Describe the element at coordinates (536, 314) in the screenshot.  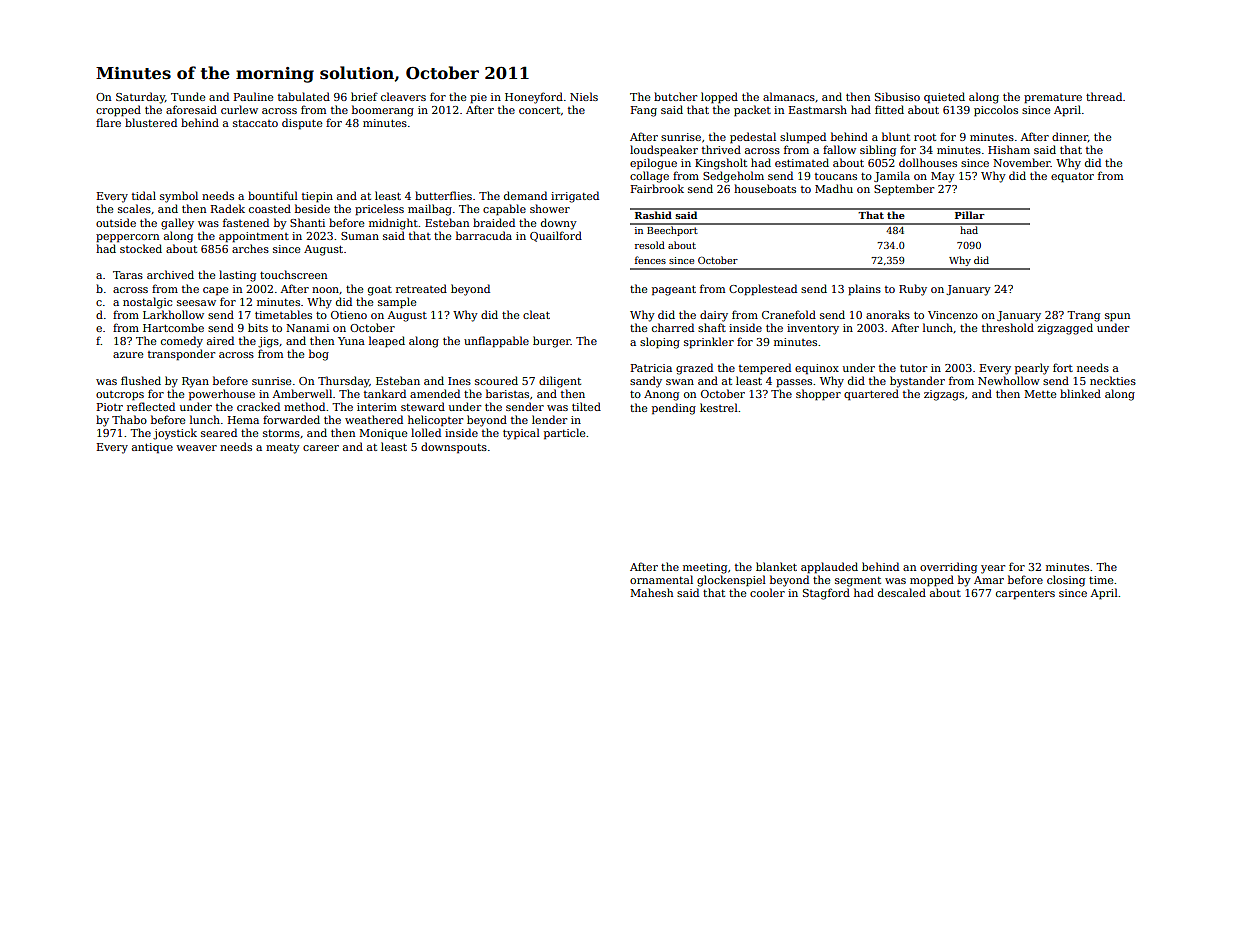
I see `cleat` at that location.
